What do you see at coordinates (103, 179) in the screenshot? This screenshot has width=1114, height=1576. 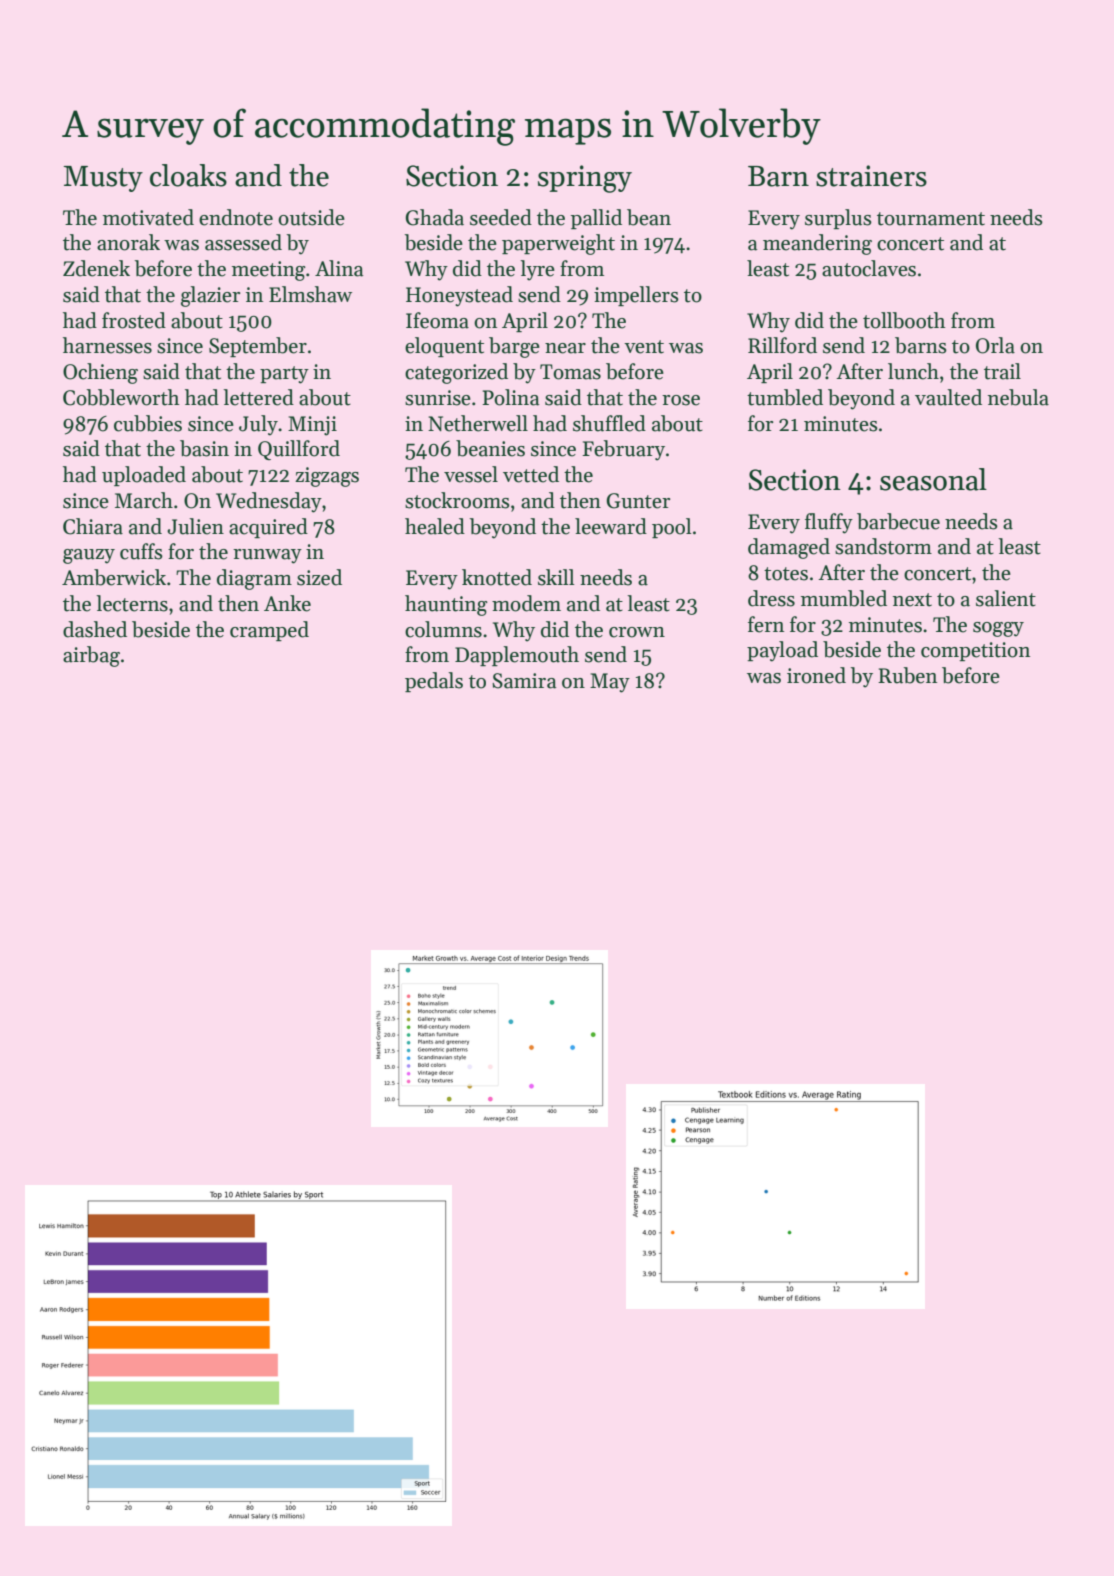 I see `Musty` at bounding box center [103, 179].
